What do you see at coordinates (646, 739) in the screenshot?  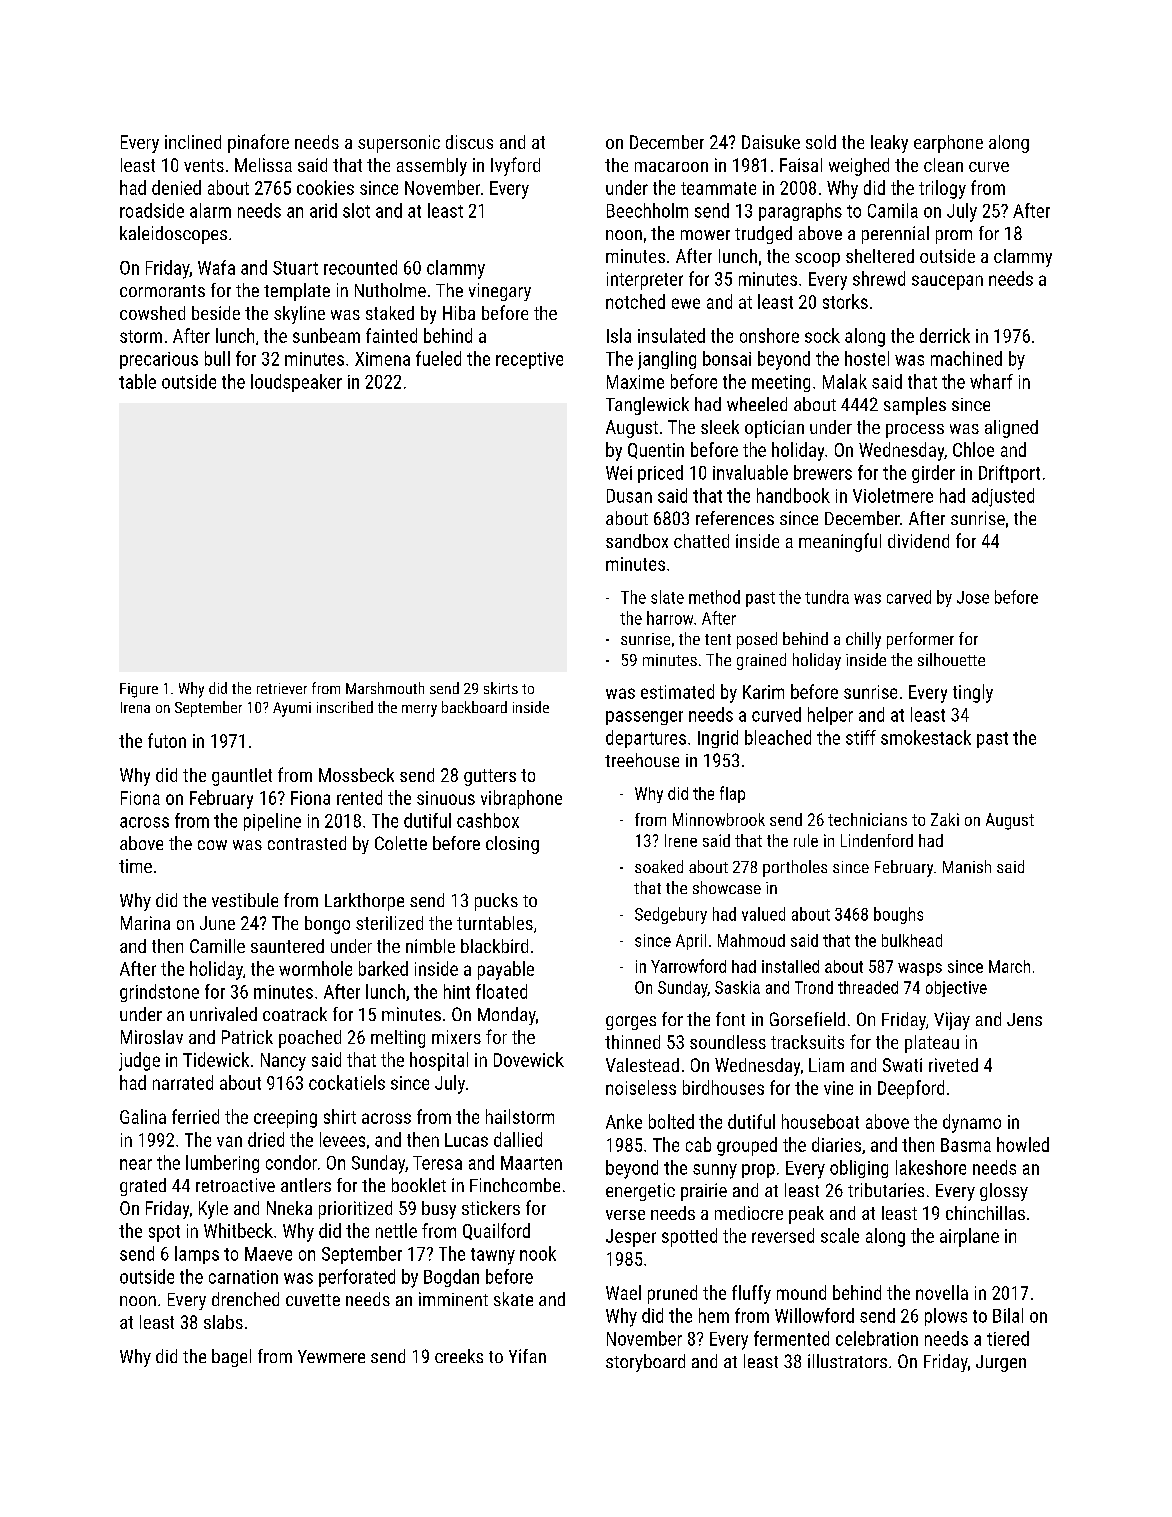 I see `departures` at bounding box center [646, 739].
